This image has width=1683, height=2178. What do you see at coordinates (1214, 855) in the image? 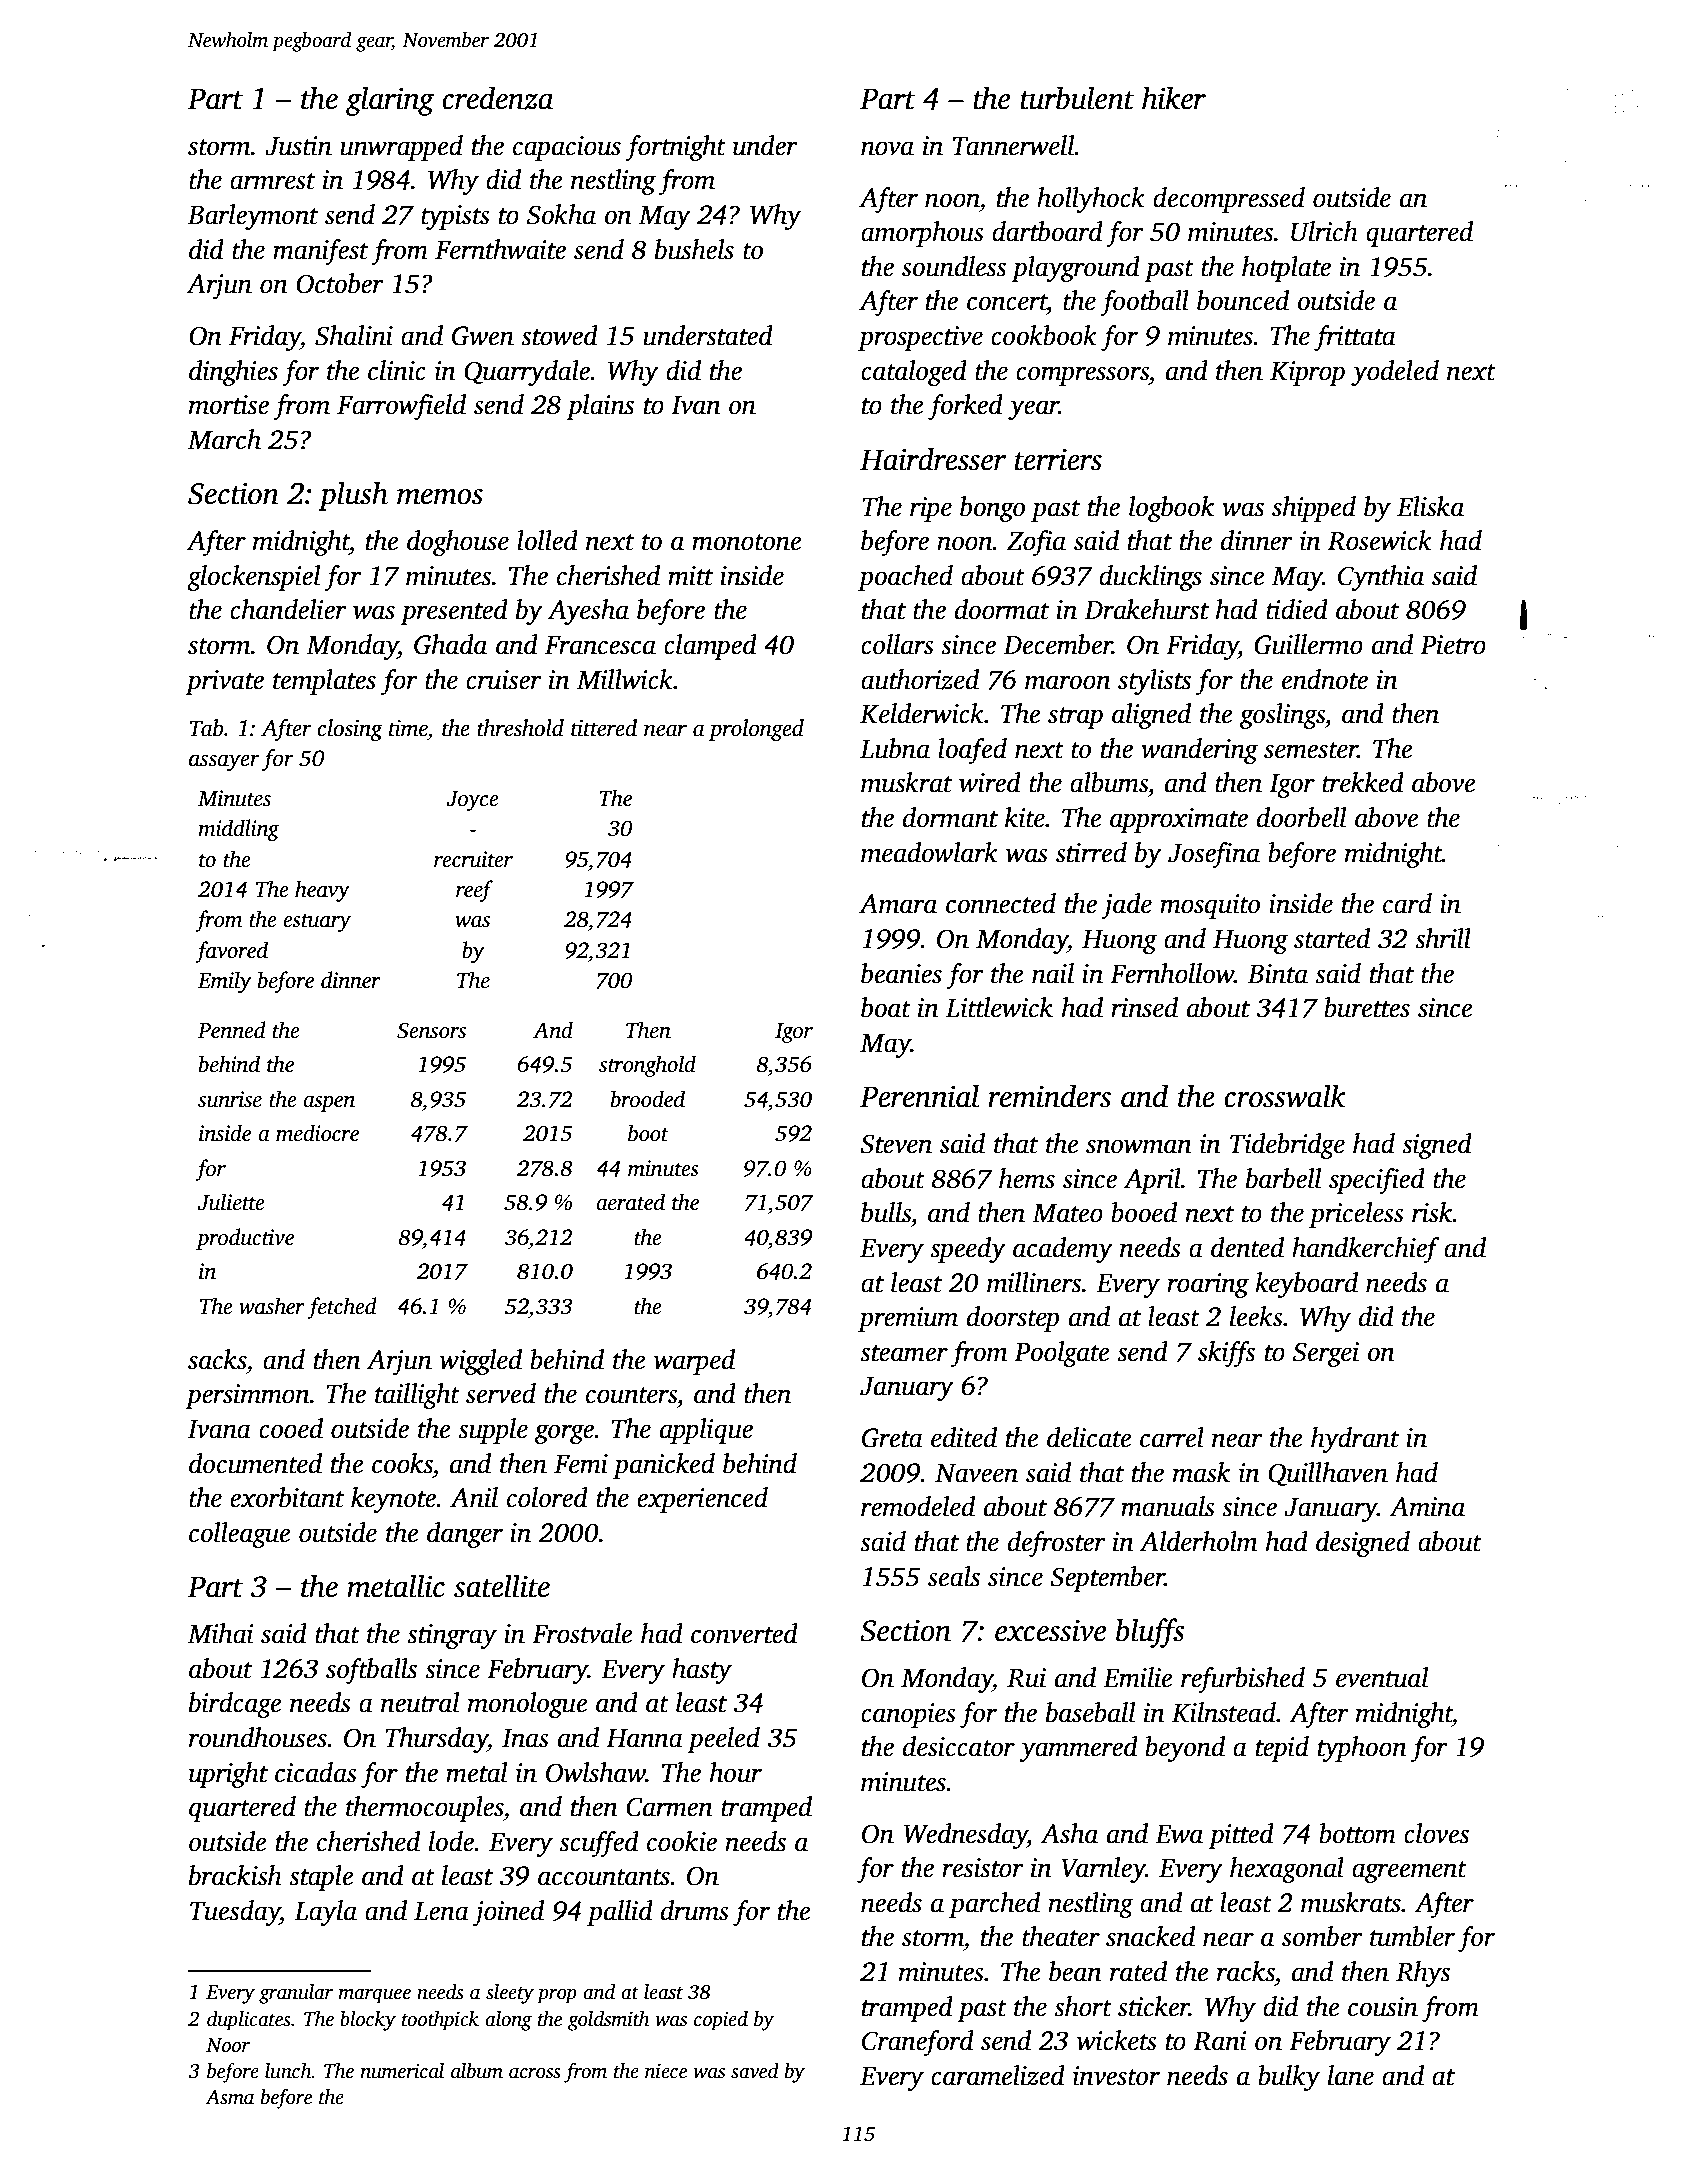
I see `Josefina` at bounding box center [1214, 855].
